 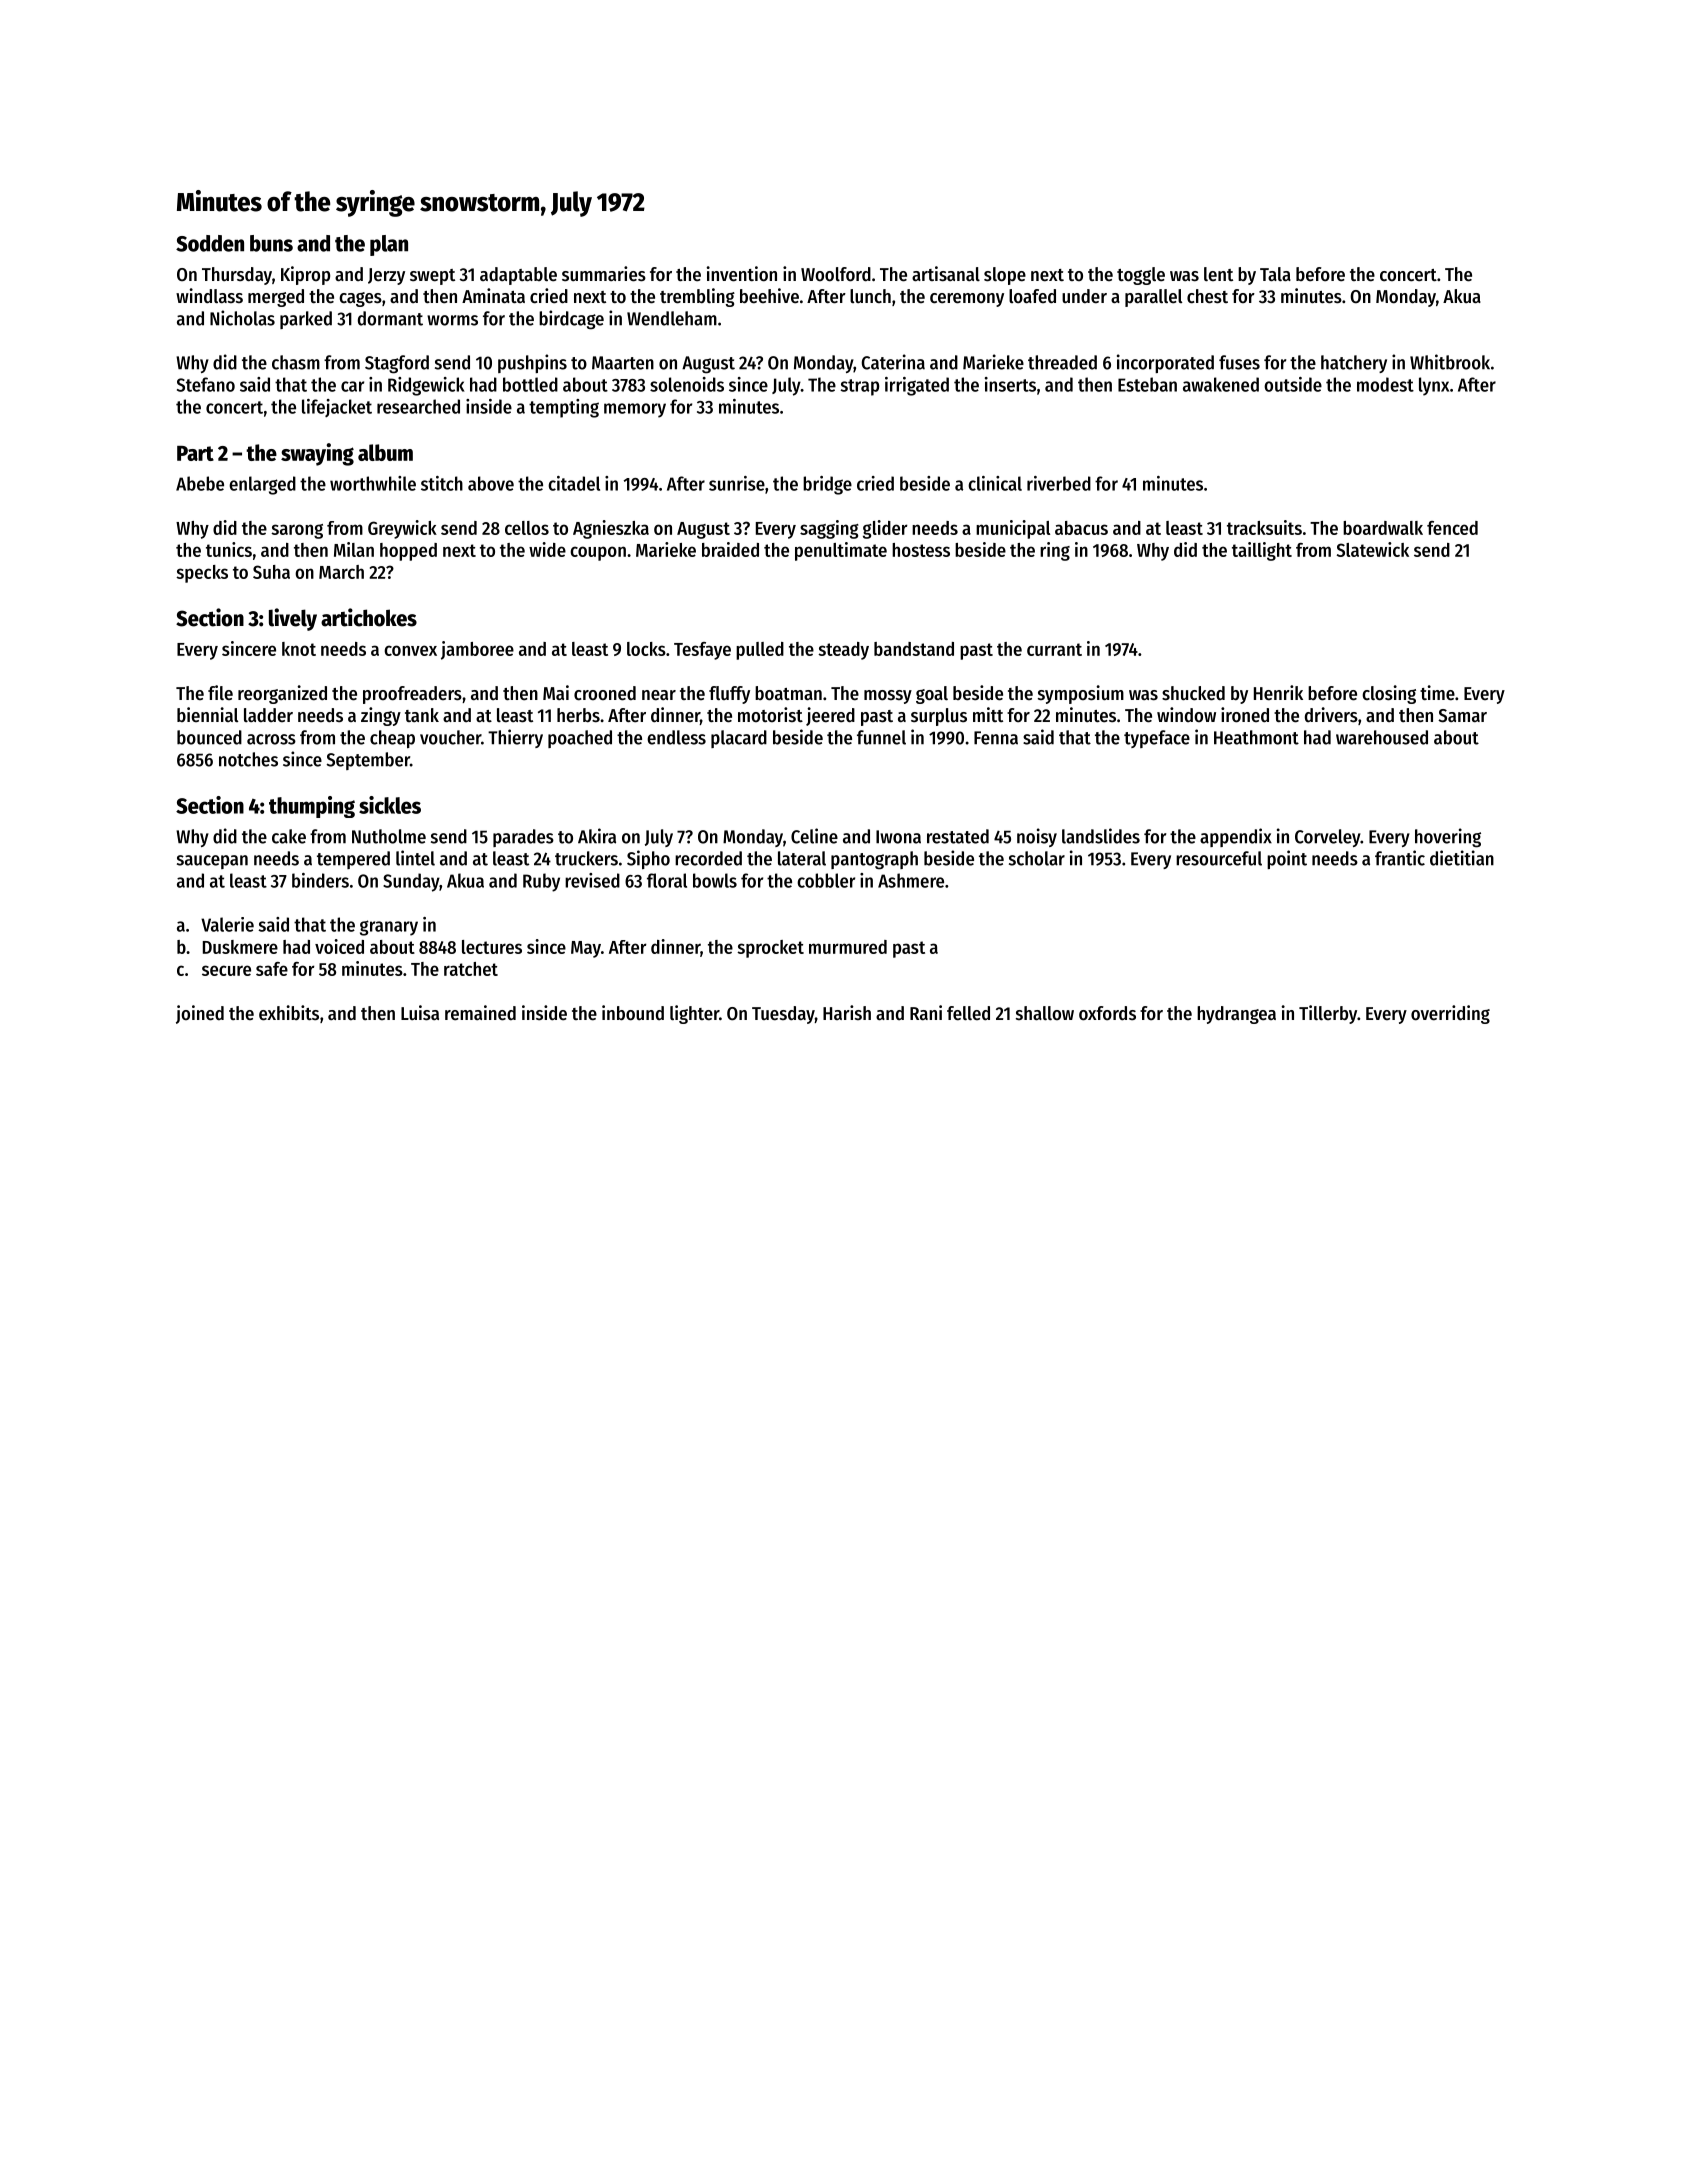 What do you see at coordinates (1218, 274) in the screenshot?
I see `lent` at bounding box center [1218, 274].
